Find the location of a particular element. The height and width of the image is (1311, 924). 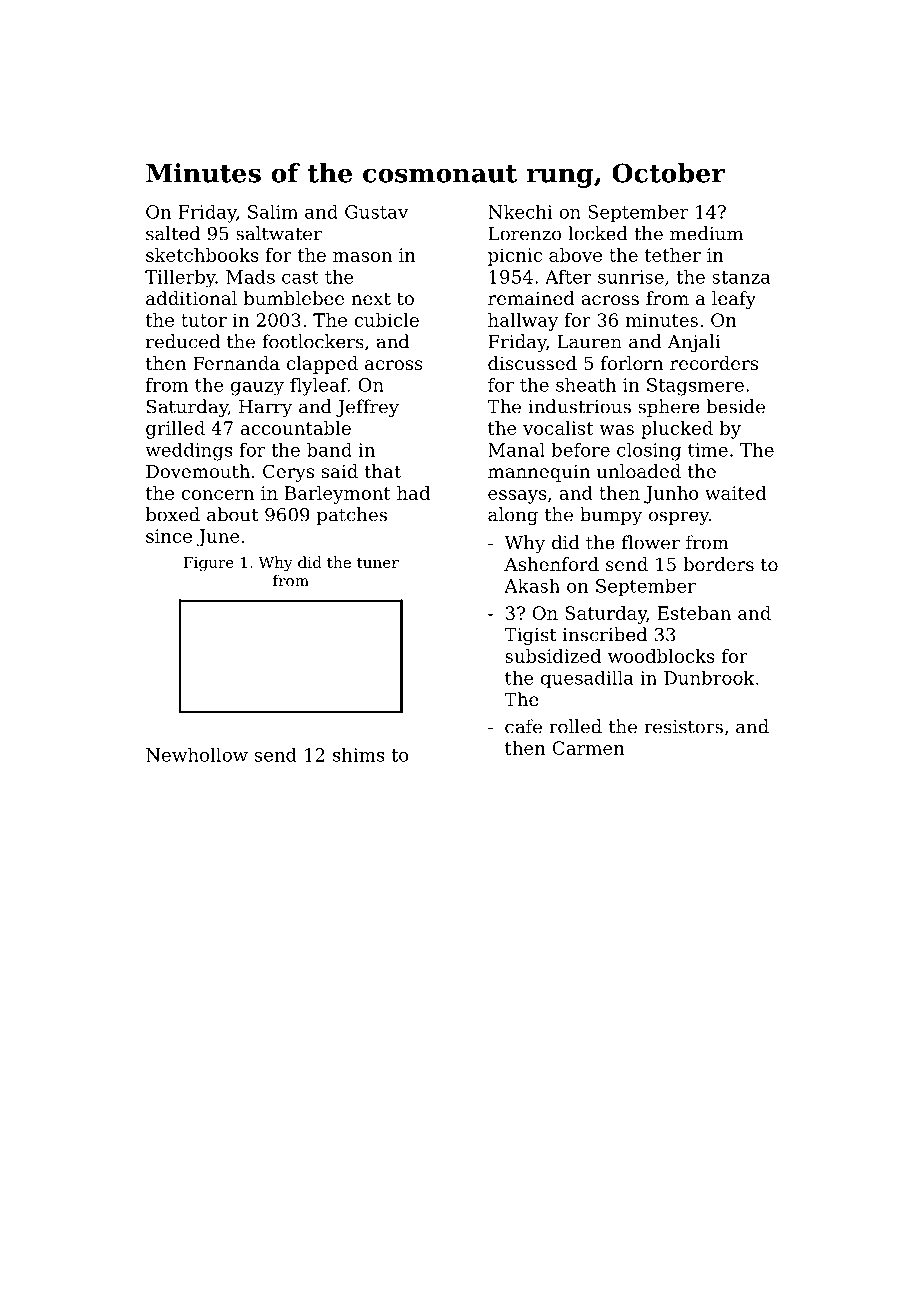

flower is located at coordinates (651, 542).
